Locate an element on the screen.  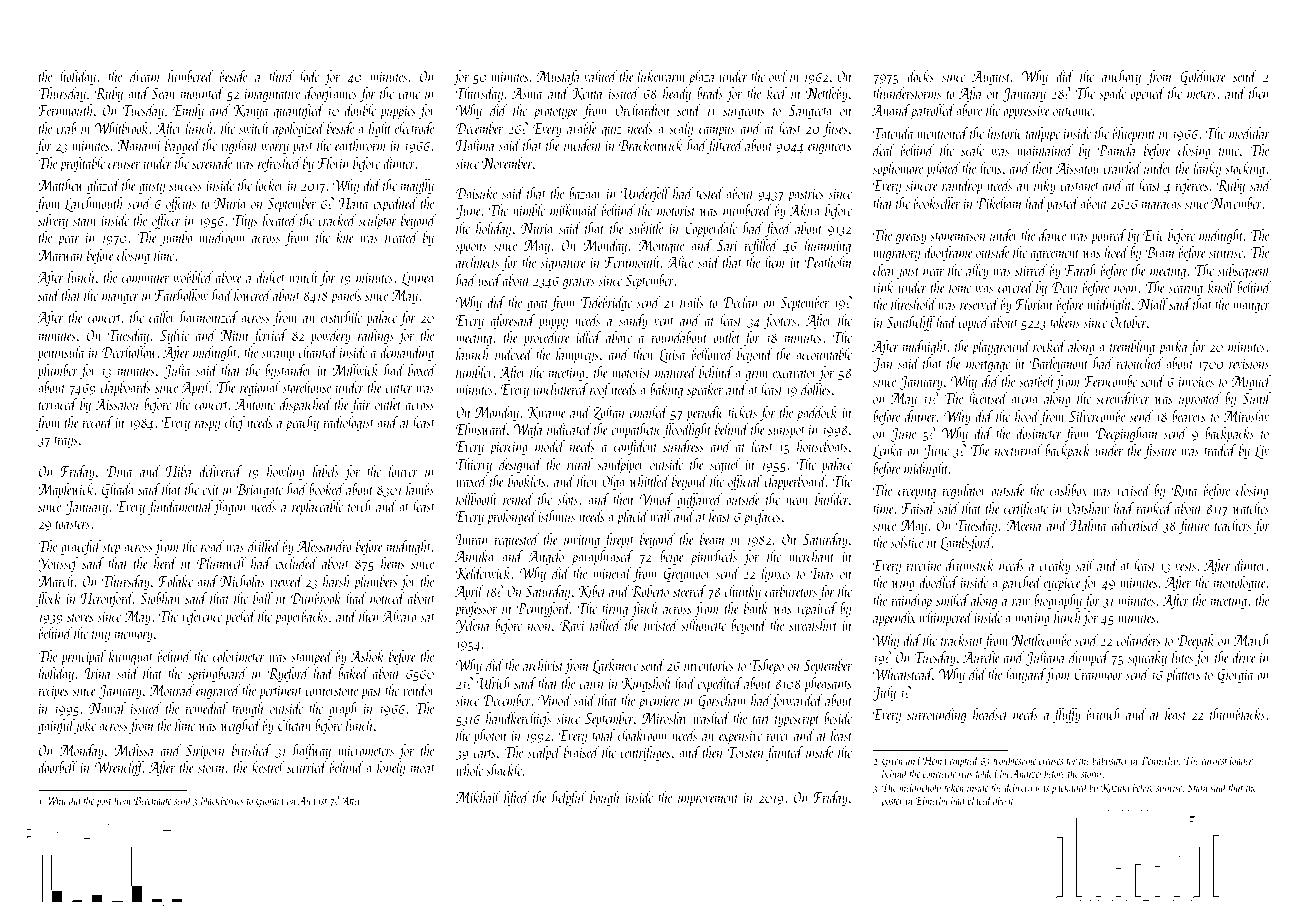
pear is located at coordinates (69, 240).
